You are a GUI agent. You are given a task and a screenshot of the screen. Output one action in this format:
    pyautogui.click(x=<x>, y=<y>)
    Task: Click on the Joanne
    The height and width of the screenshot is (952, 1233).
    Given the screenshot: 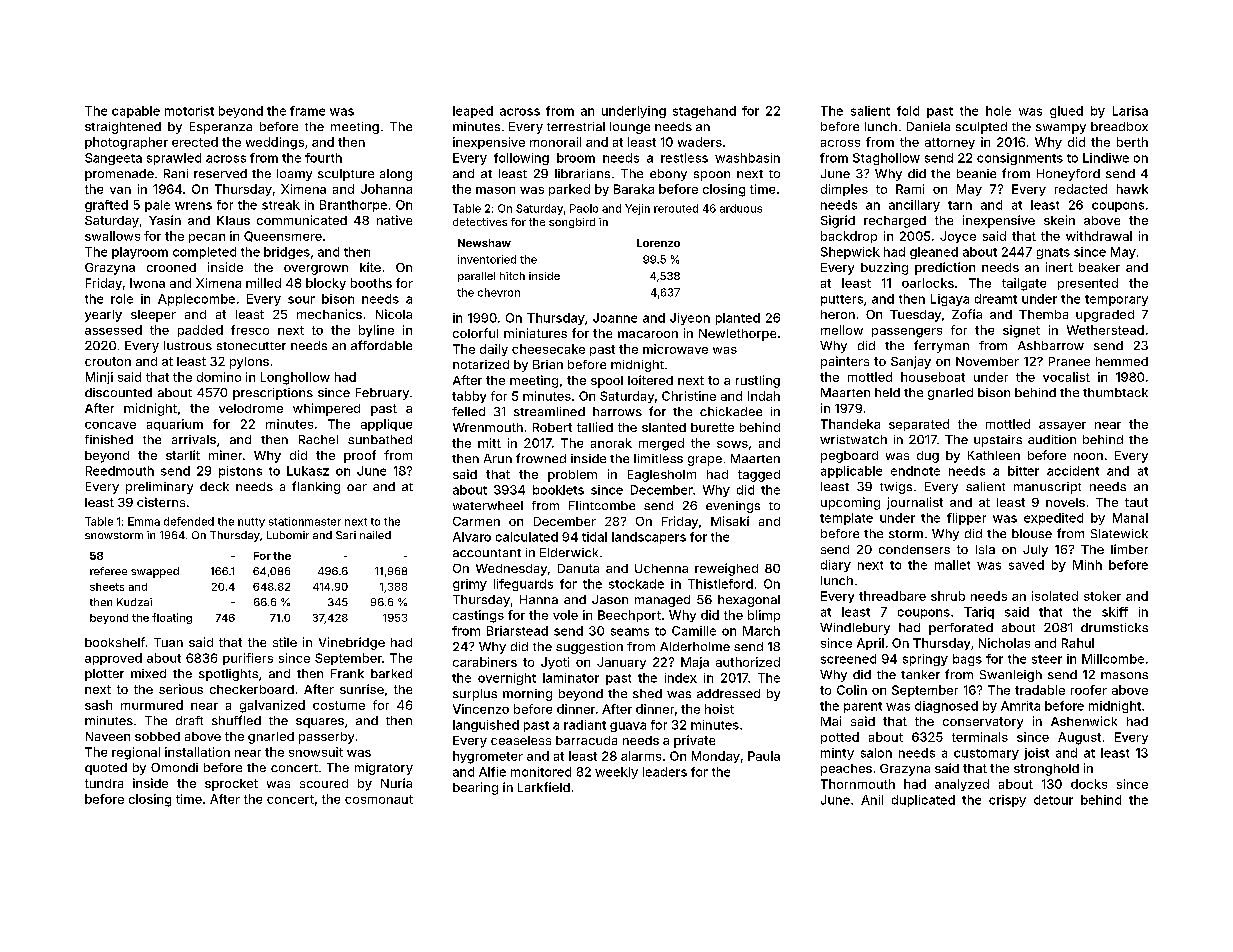 What is the action you would take?
    pyautogui.click(x=615, y=318)
